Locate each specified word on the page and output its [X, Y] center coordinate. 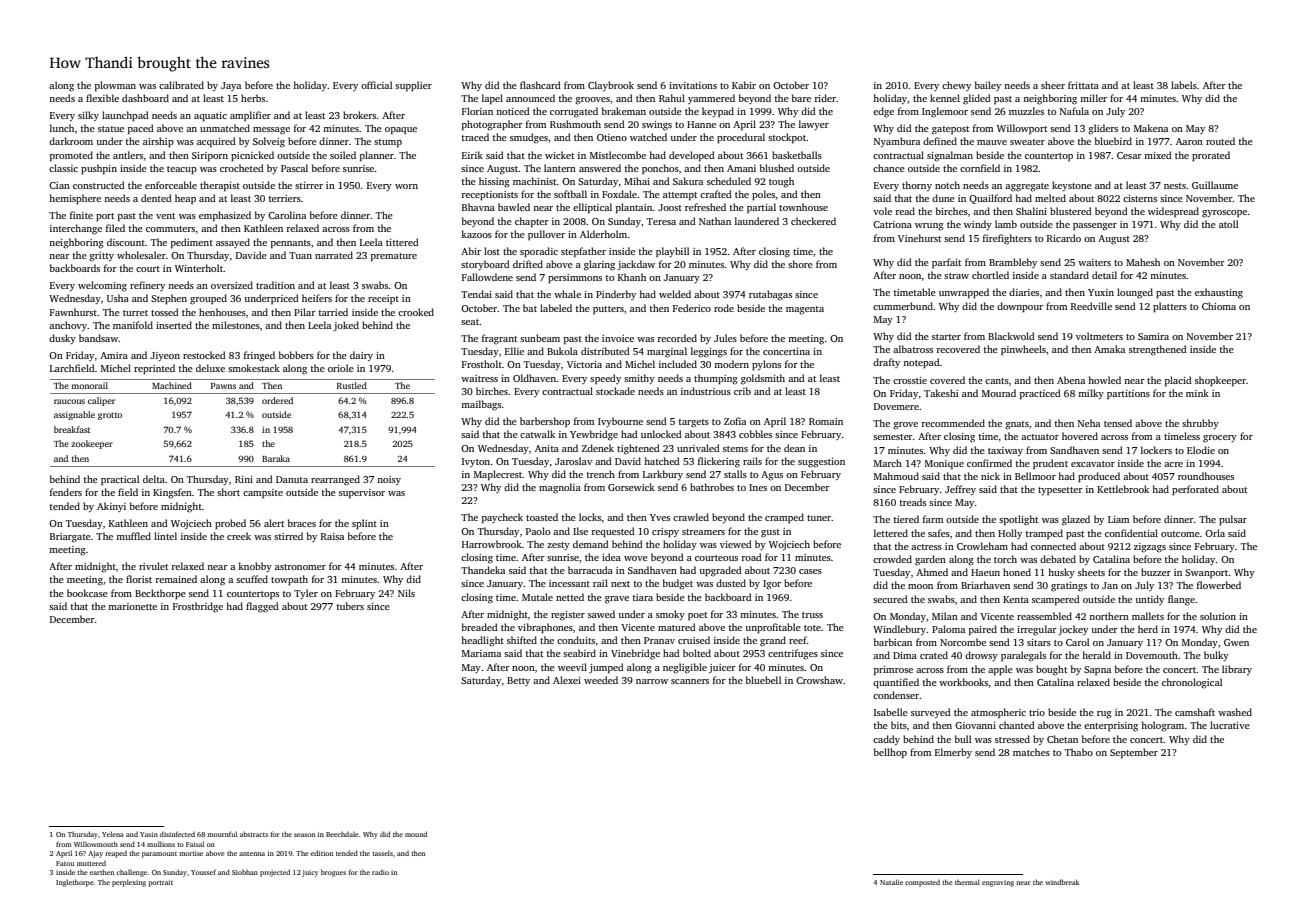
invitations [693, 85]
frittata [1083, 85]
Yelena [113, 834]
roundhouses [1206, 476]
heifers [317, 298]
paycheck [502, 518]
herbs [253, 98]
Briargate [70, 538]
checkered [813, 221]
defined [940, 141]
